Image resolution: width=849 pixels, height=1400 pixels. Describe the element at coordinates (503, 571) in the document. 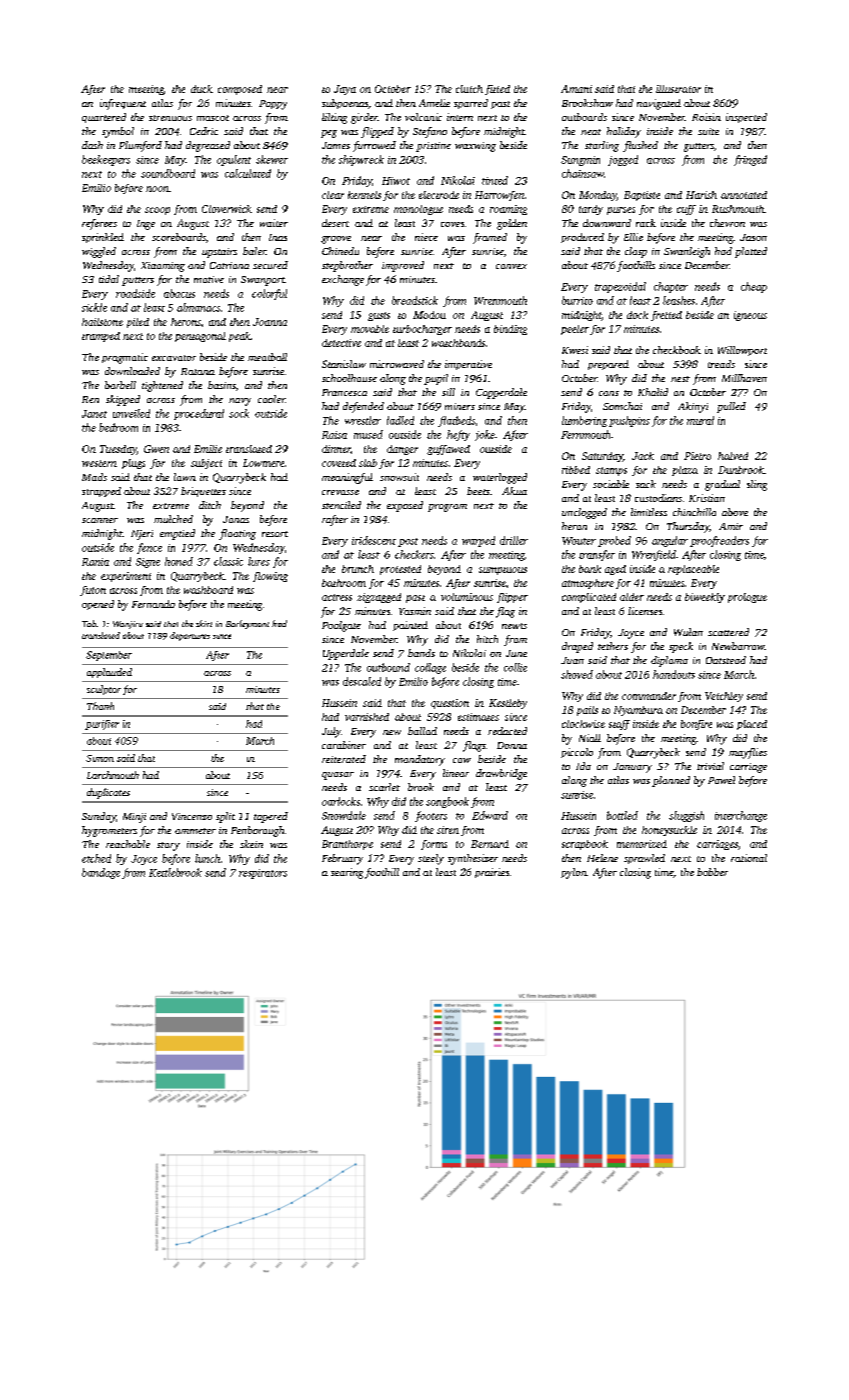

I see `sumptuous` at that location.
